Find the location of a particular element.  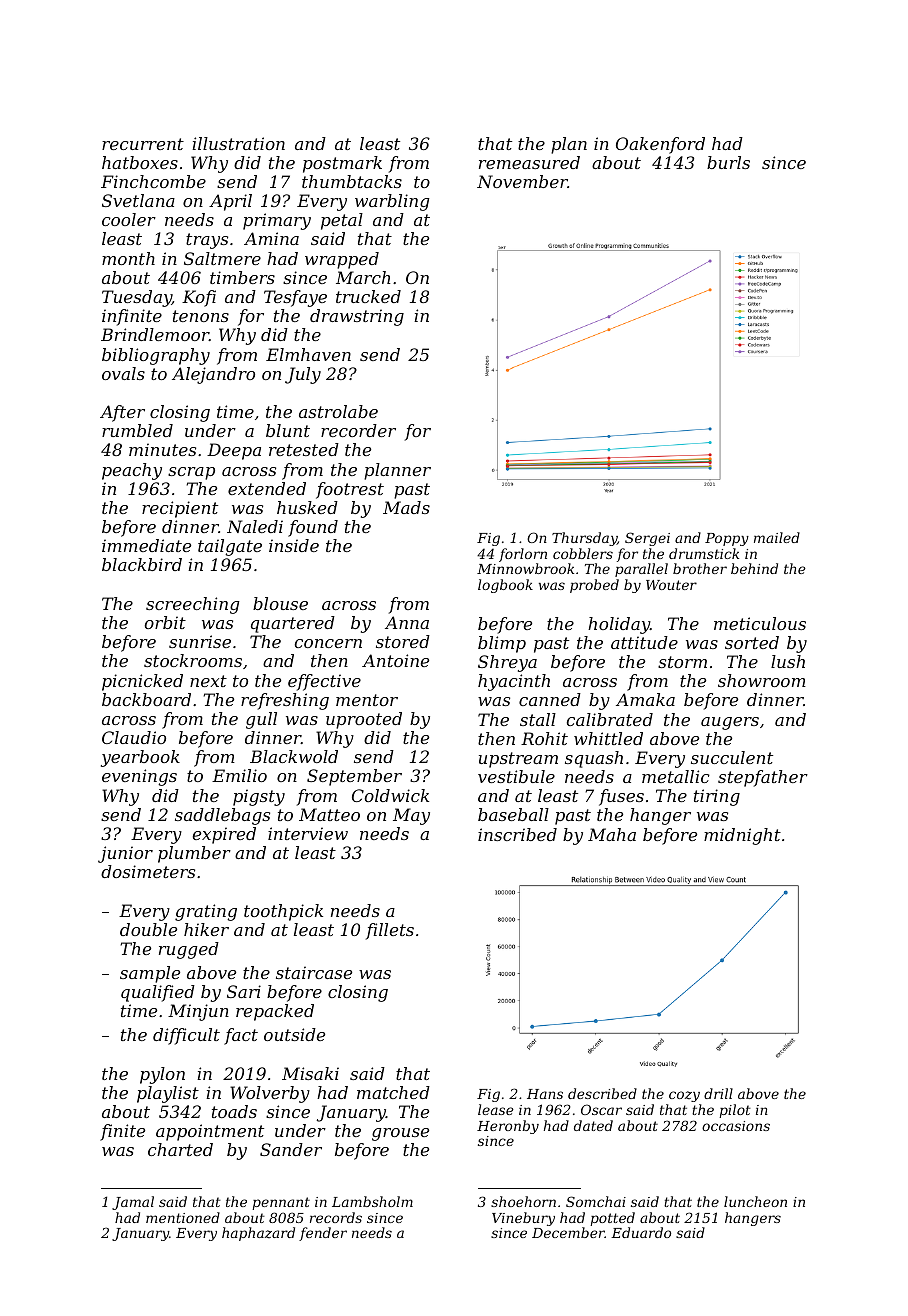

recorder is located at coordinates (358, 430).
